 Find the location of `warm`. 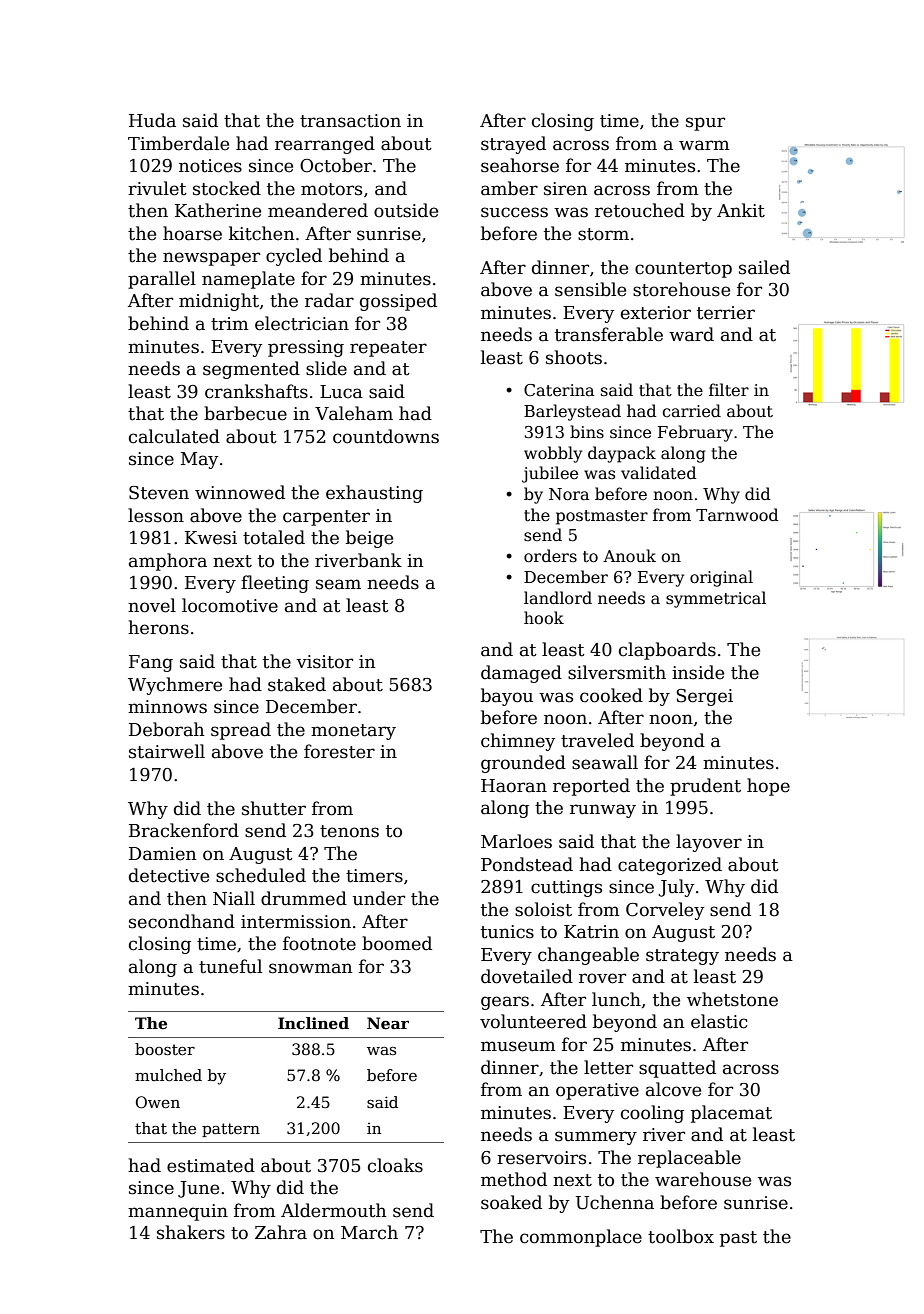

warm is located at coordinates (704, 145).
